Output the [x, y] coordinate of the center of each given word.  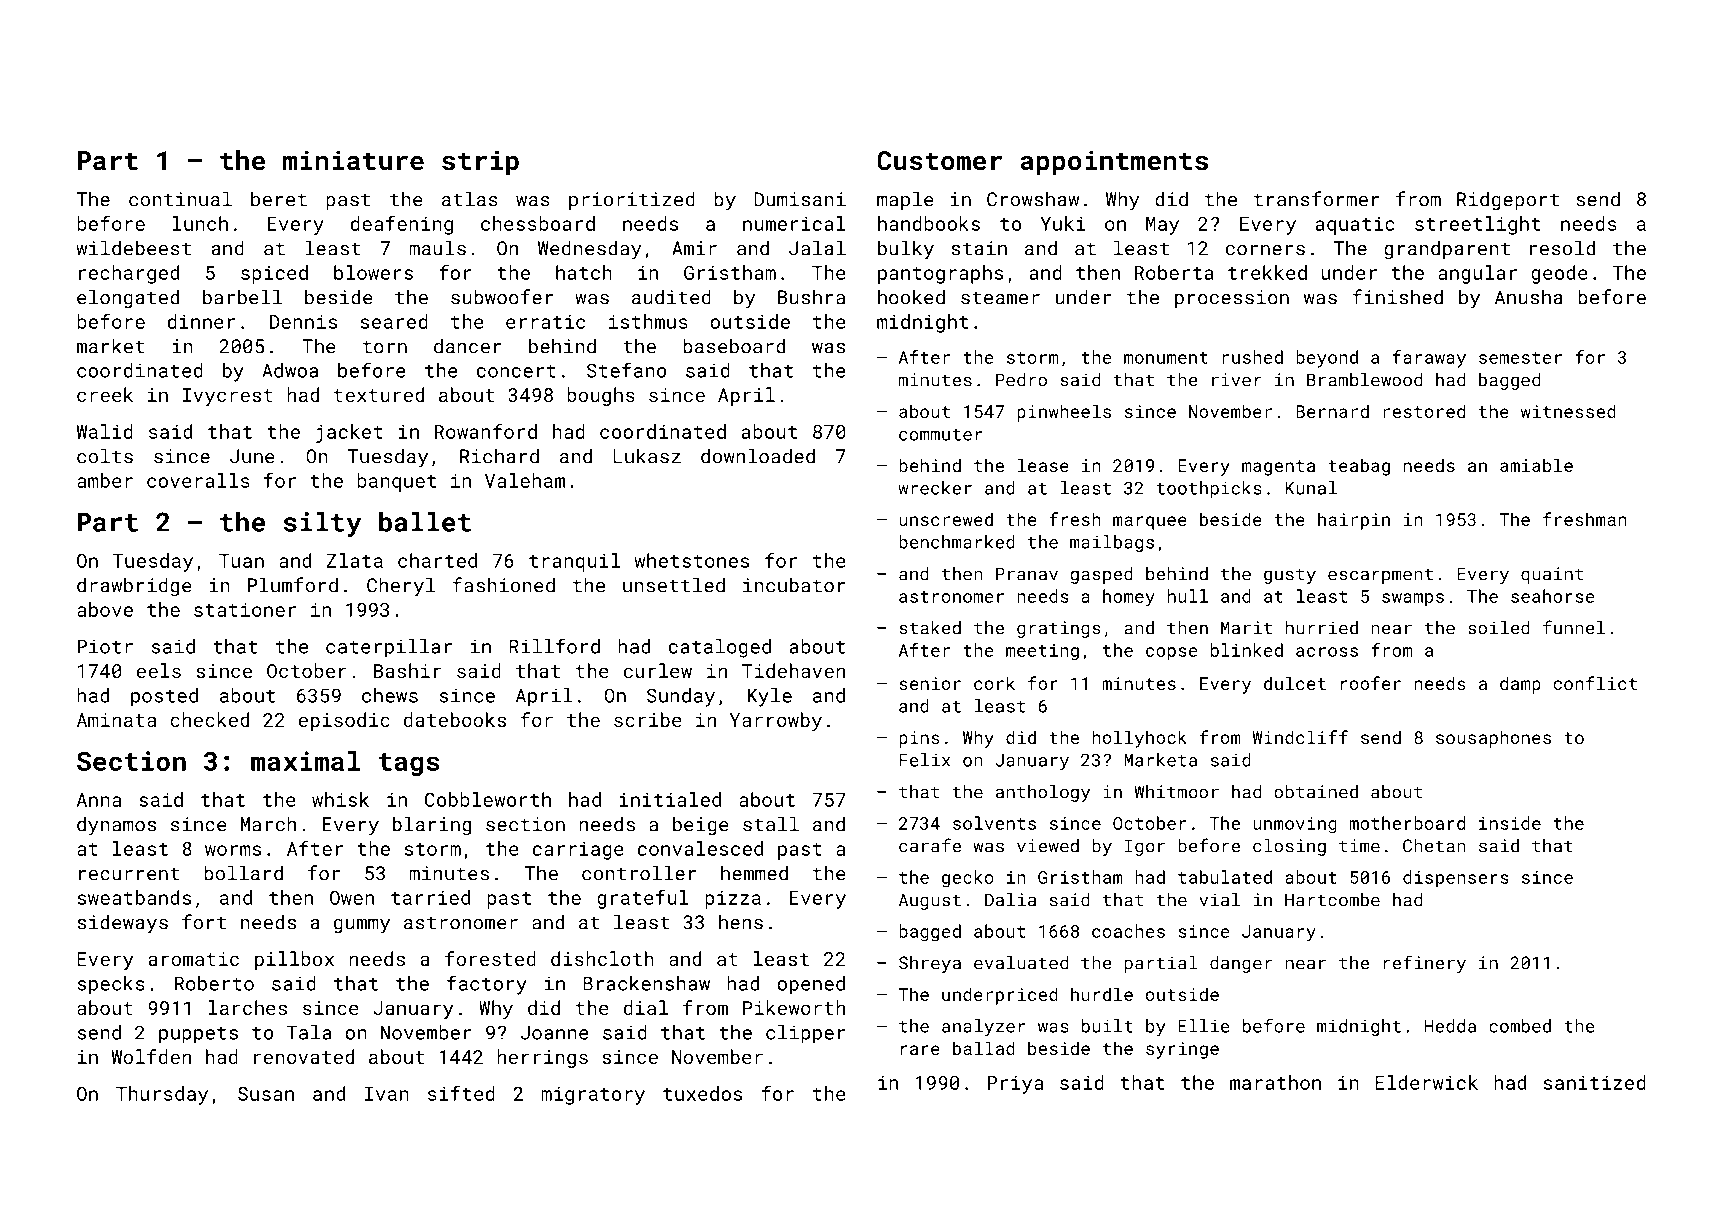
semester [1520, 358]
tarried [430, 897]
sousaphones [1493, 739]
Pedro [1021, 380]
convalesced [700, 848]
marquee [1150, 523]
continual [180, 199]
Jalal [817, 248]
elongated [128, 299]
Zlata [355, 560]
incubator [794, 585]
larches [247, 1007]
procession [1232, 299]
